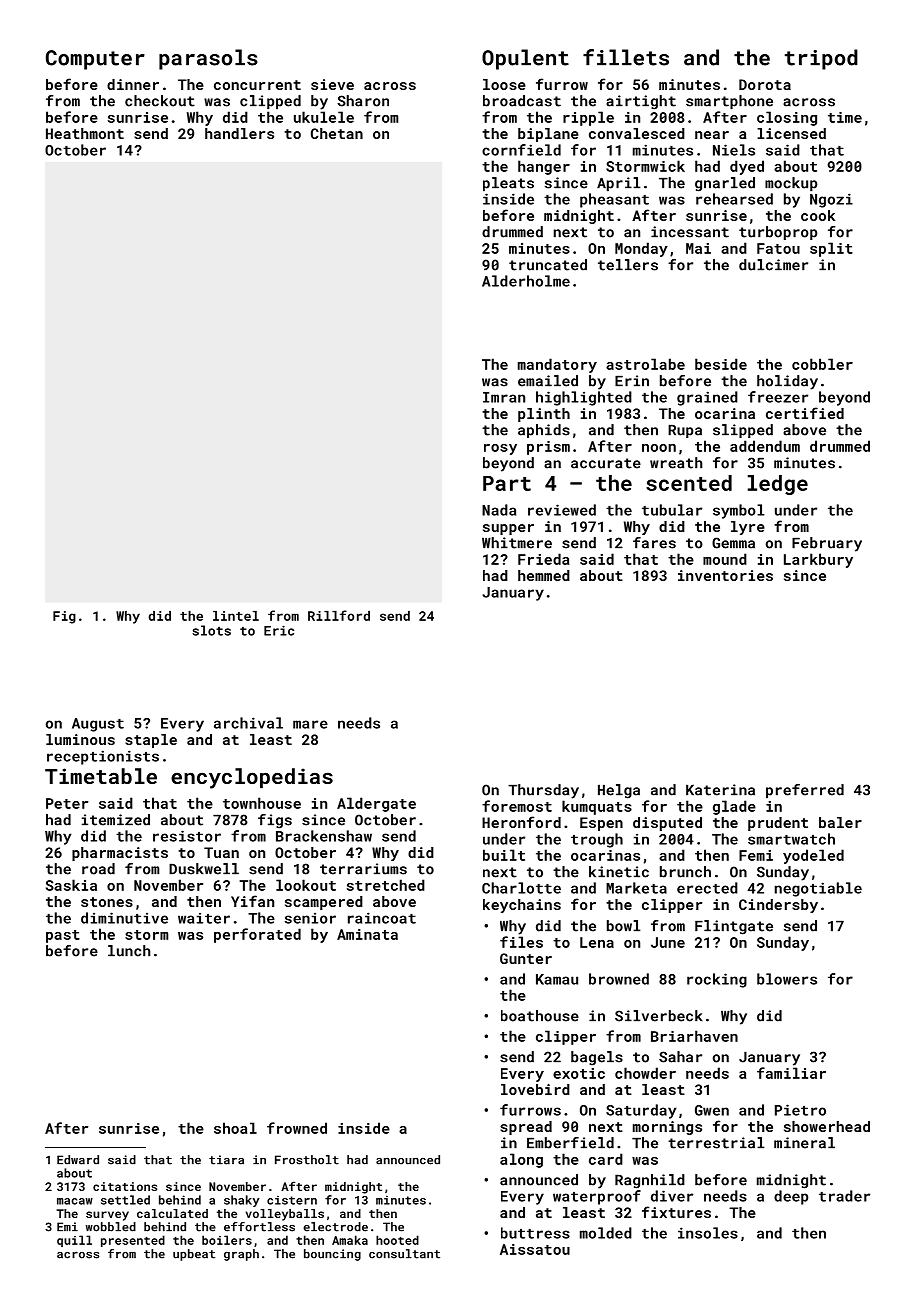 This screenshot has height=1308, width=924. Describe the element at coordinates (521, 888) in the screenshot. I see `Charlotte` at that location.
